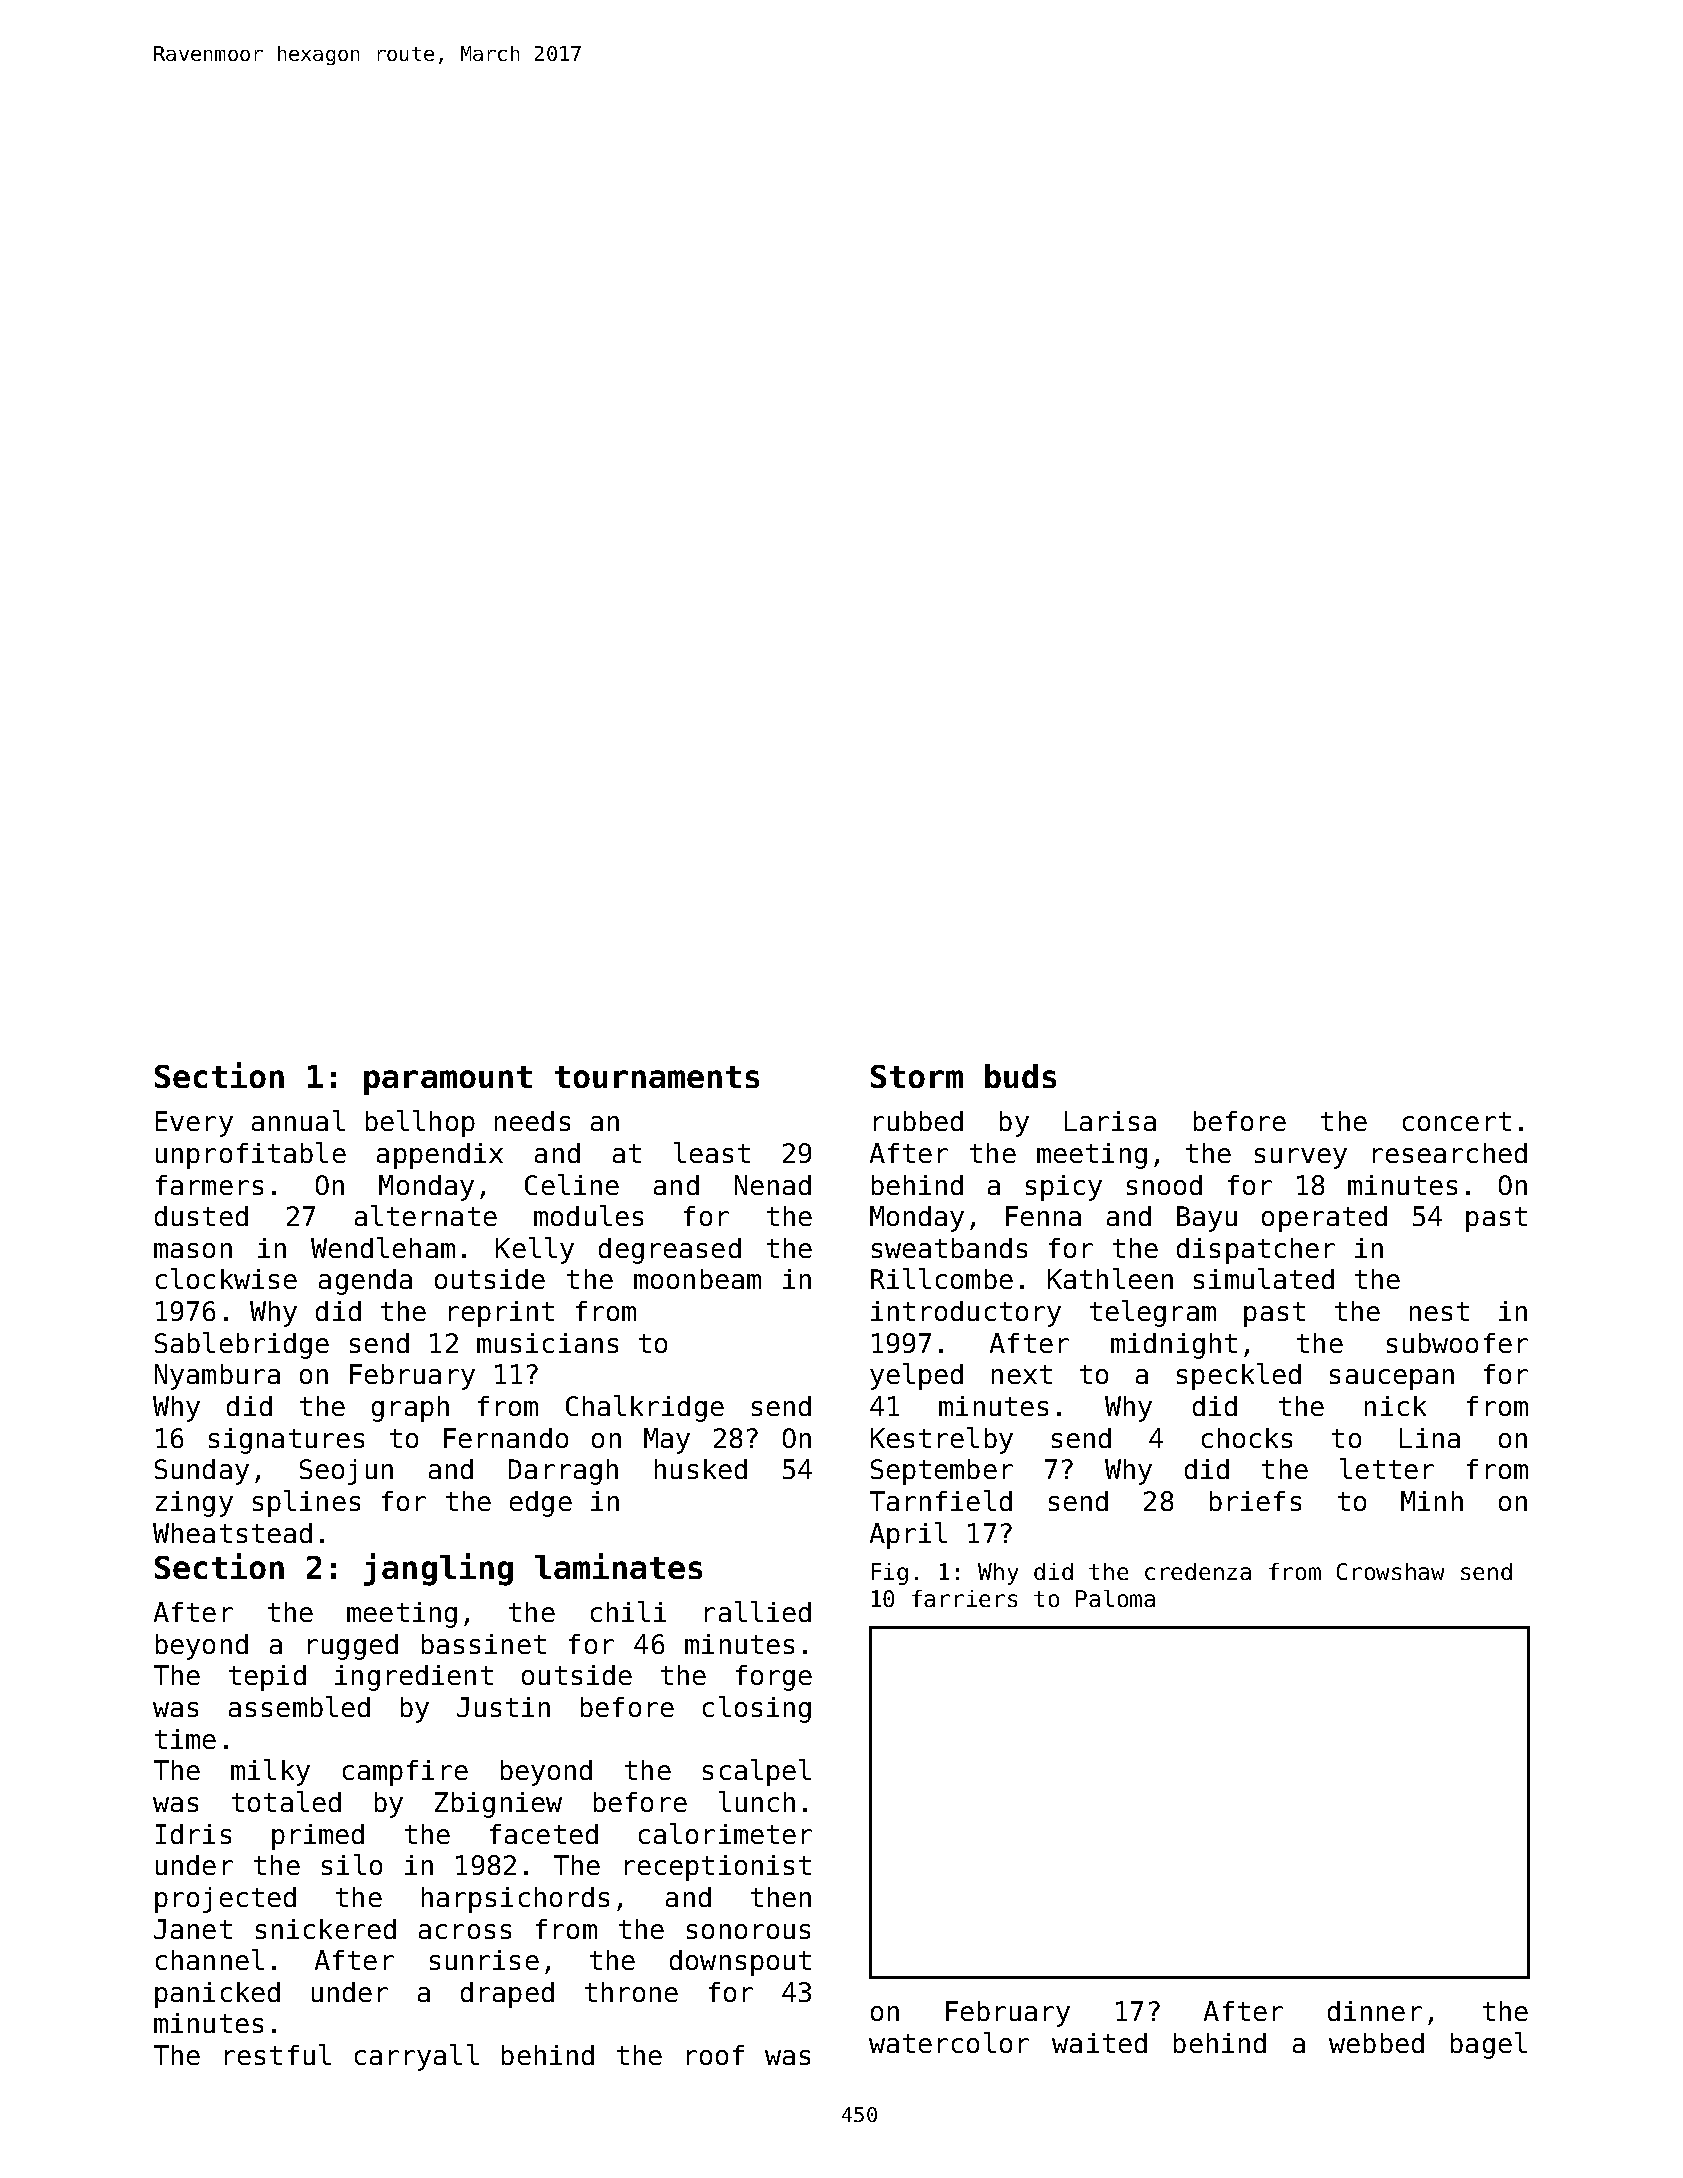 The height and width of the screenshot is (2178, 1683). I want to click on concert, so click(1457, 1121).
